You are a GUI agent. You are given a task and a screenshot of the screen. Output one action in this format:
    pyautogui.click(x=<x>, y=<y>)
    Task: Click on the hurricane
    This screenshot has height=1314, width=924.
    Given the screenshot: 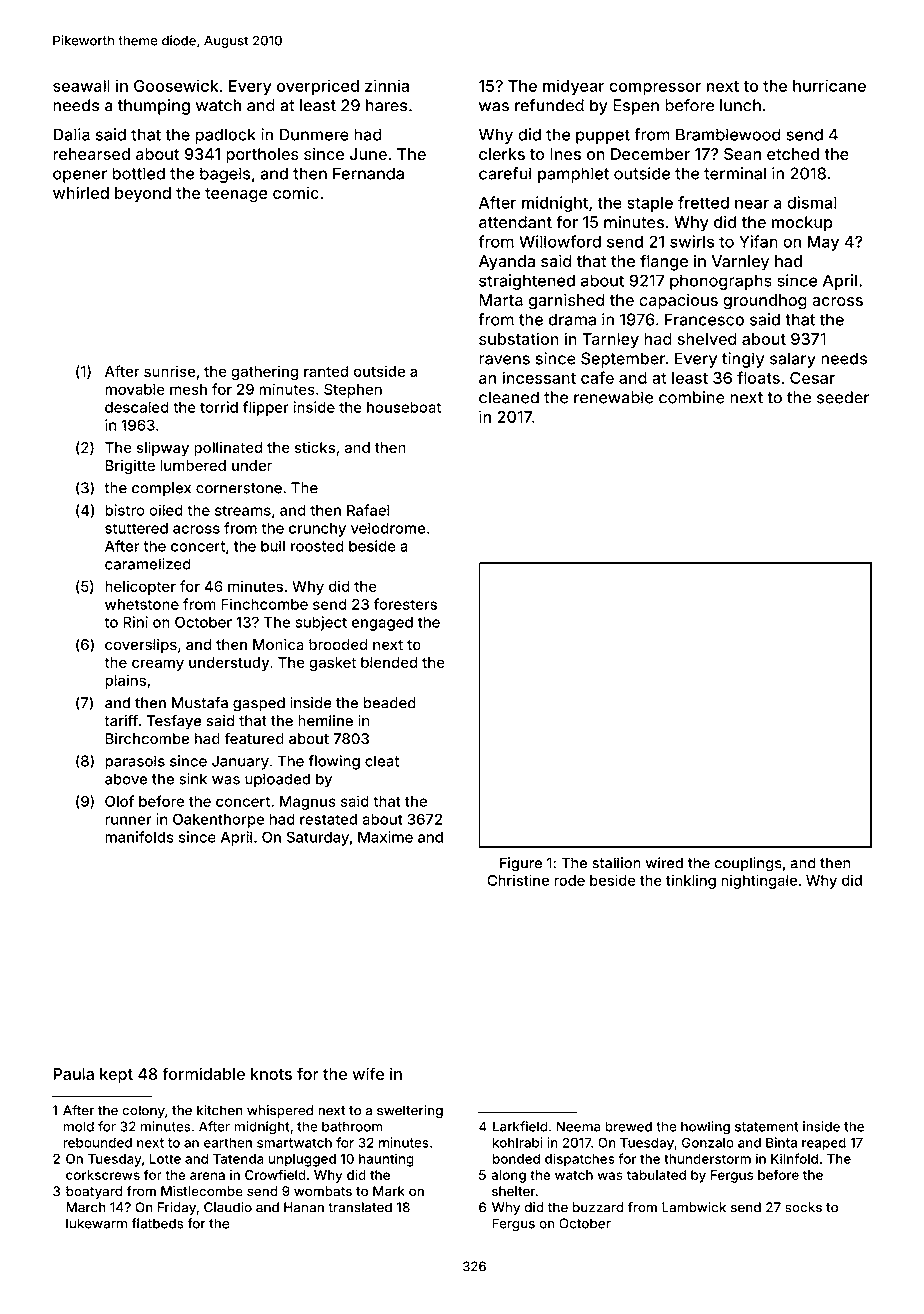 What is the action you would take?
    pyautogui.click(x=829, y=85)
